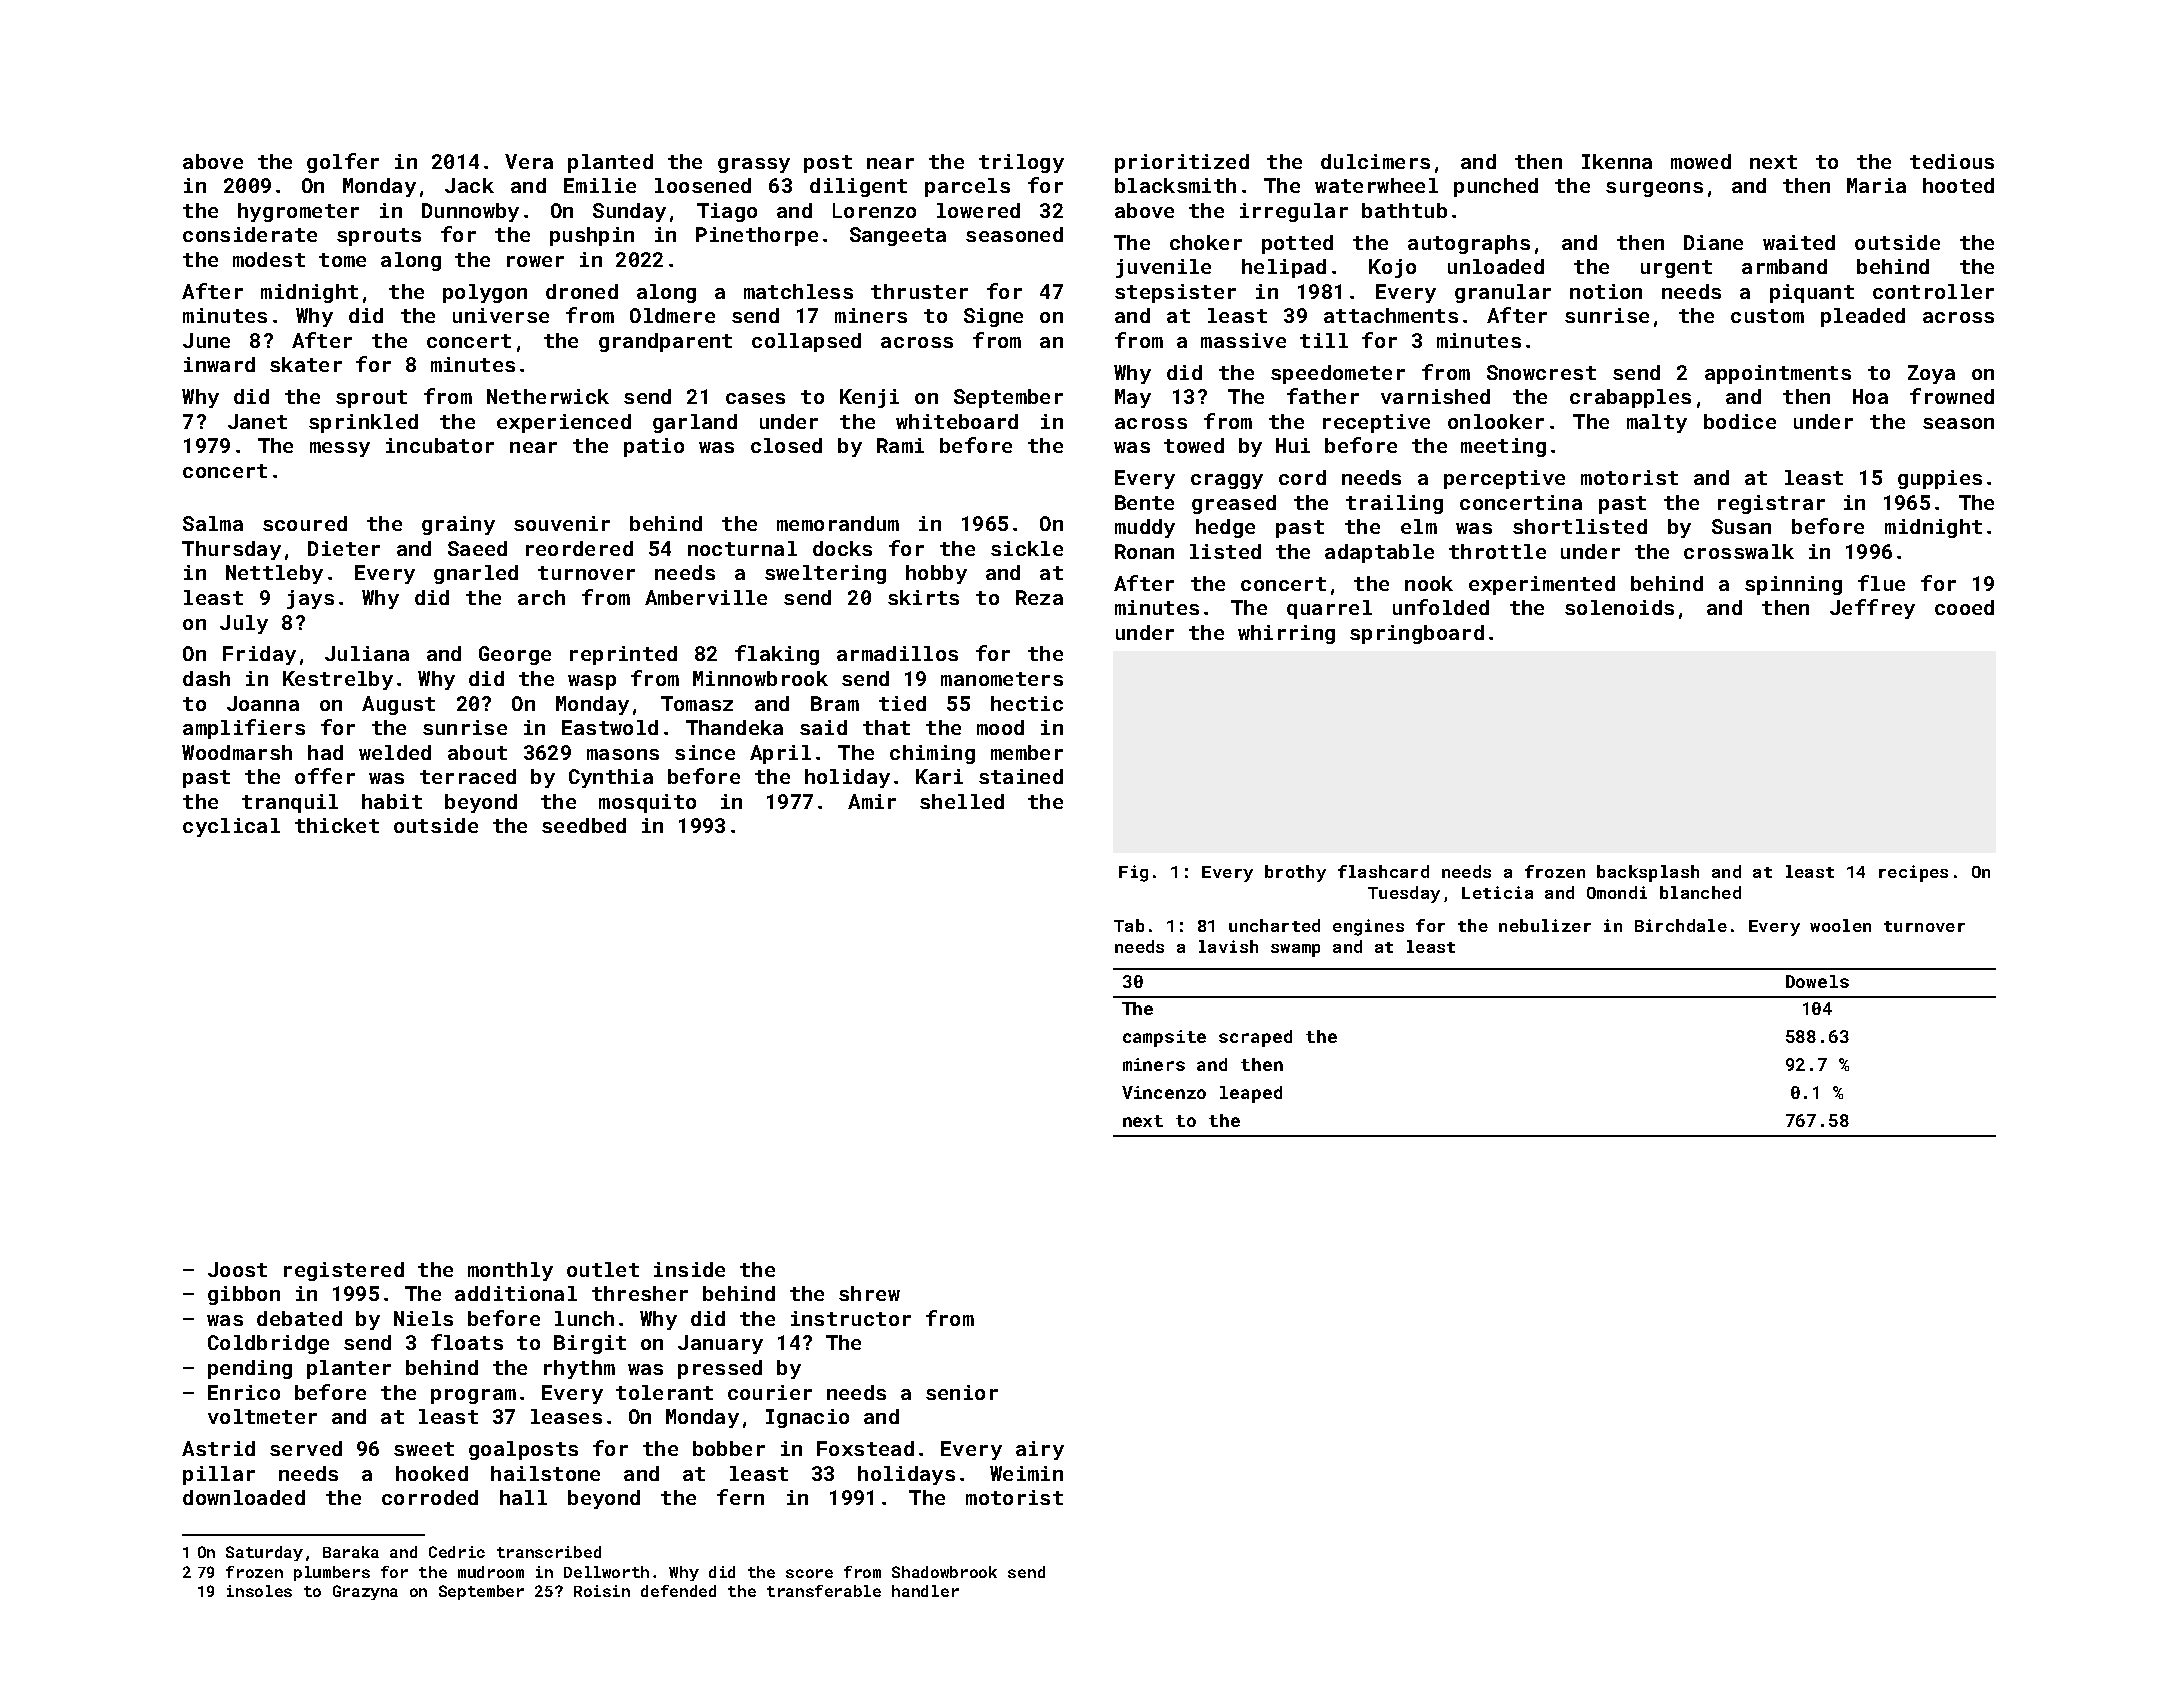  I want to click on floats, so click(467, 1342).
